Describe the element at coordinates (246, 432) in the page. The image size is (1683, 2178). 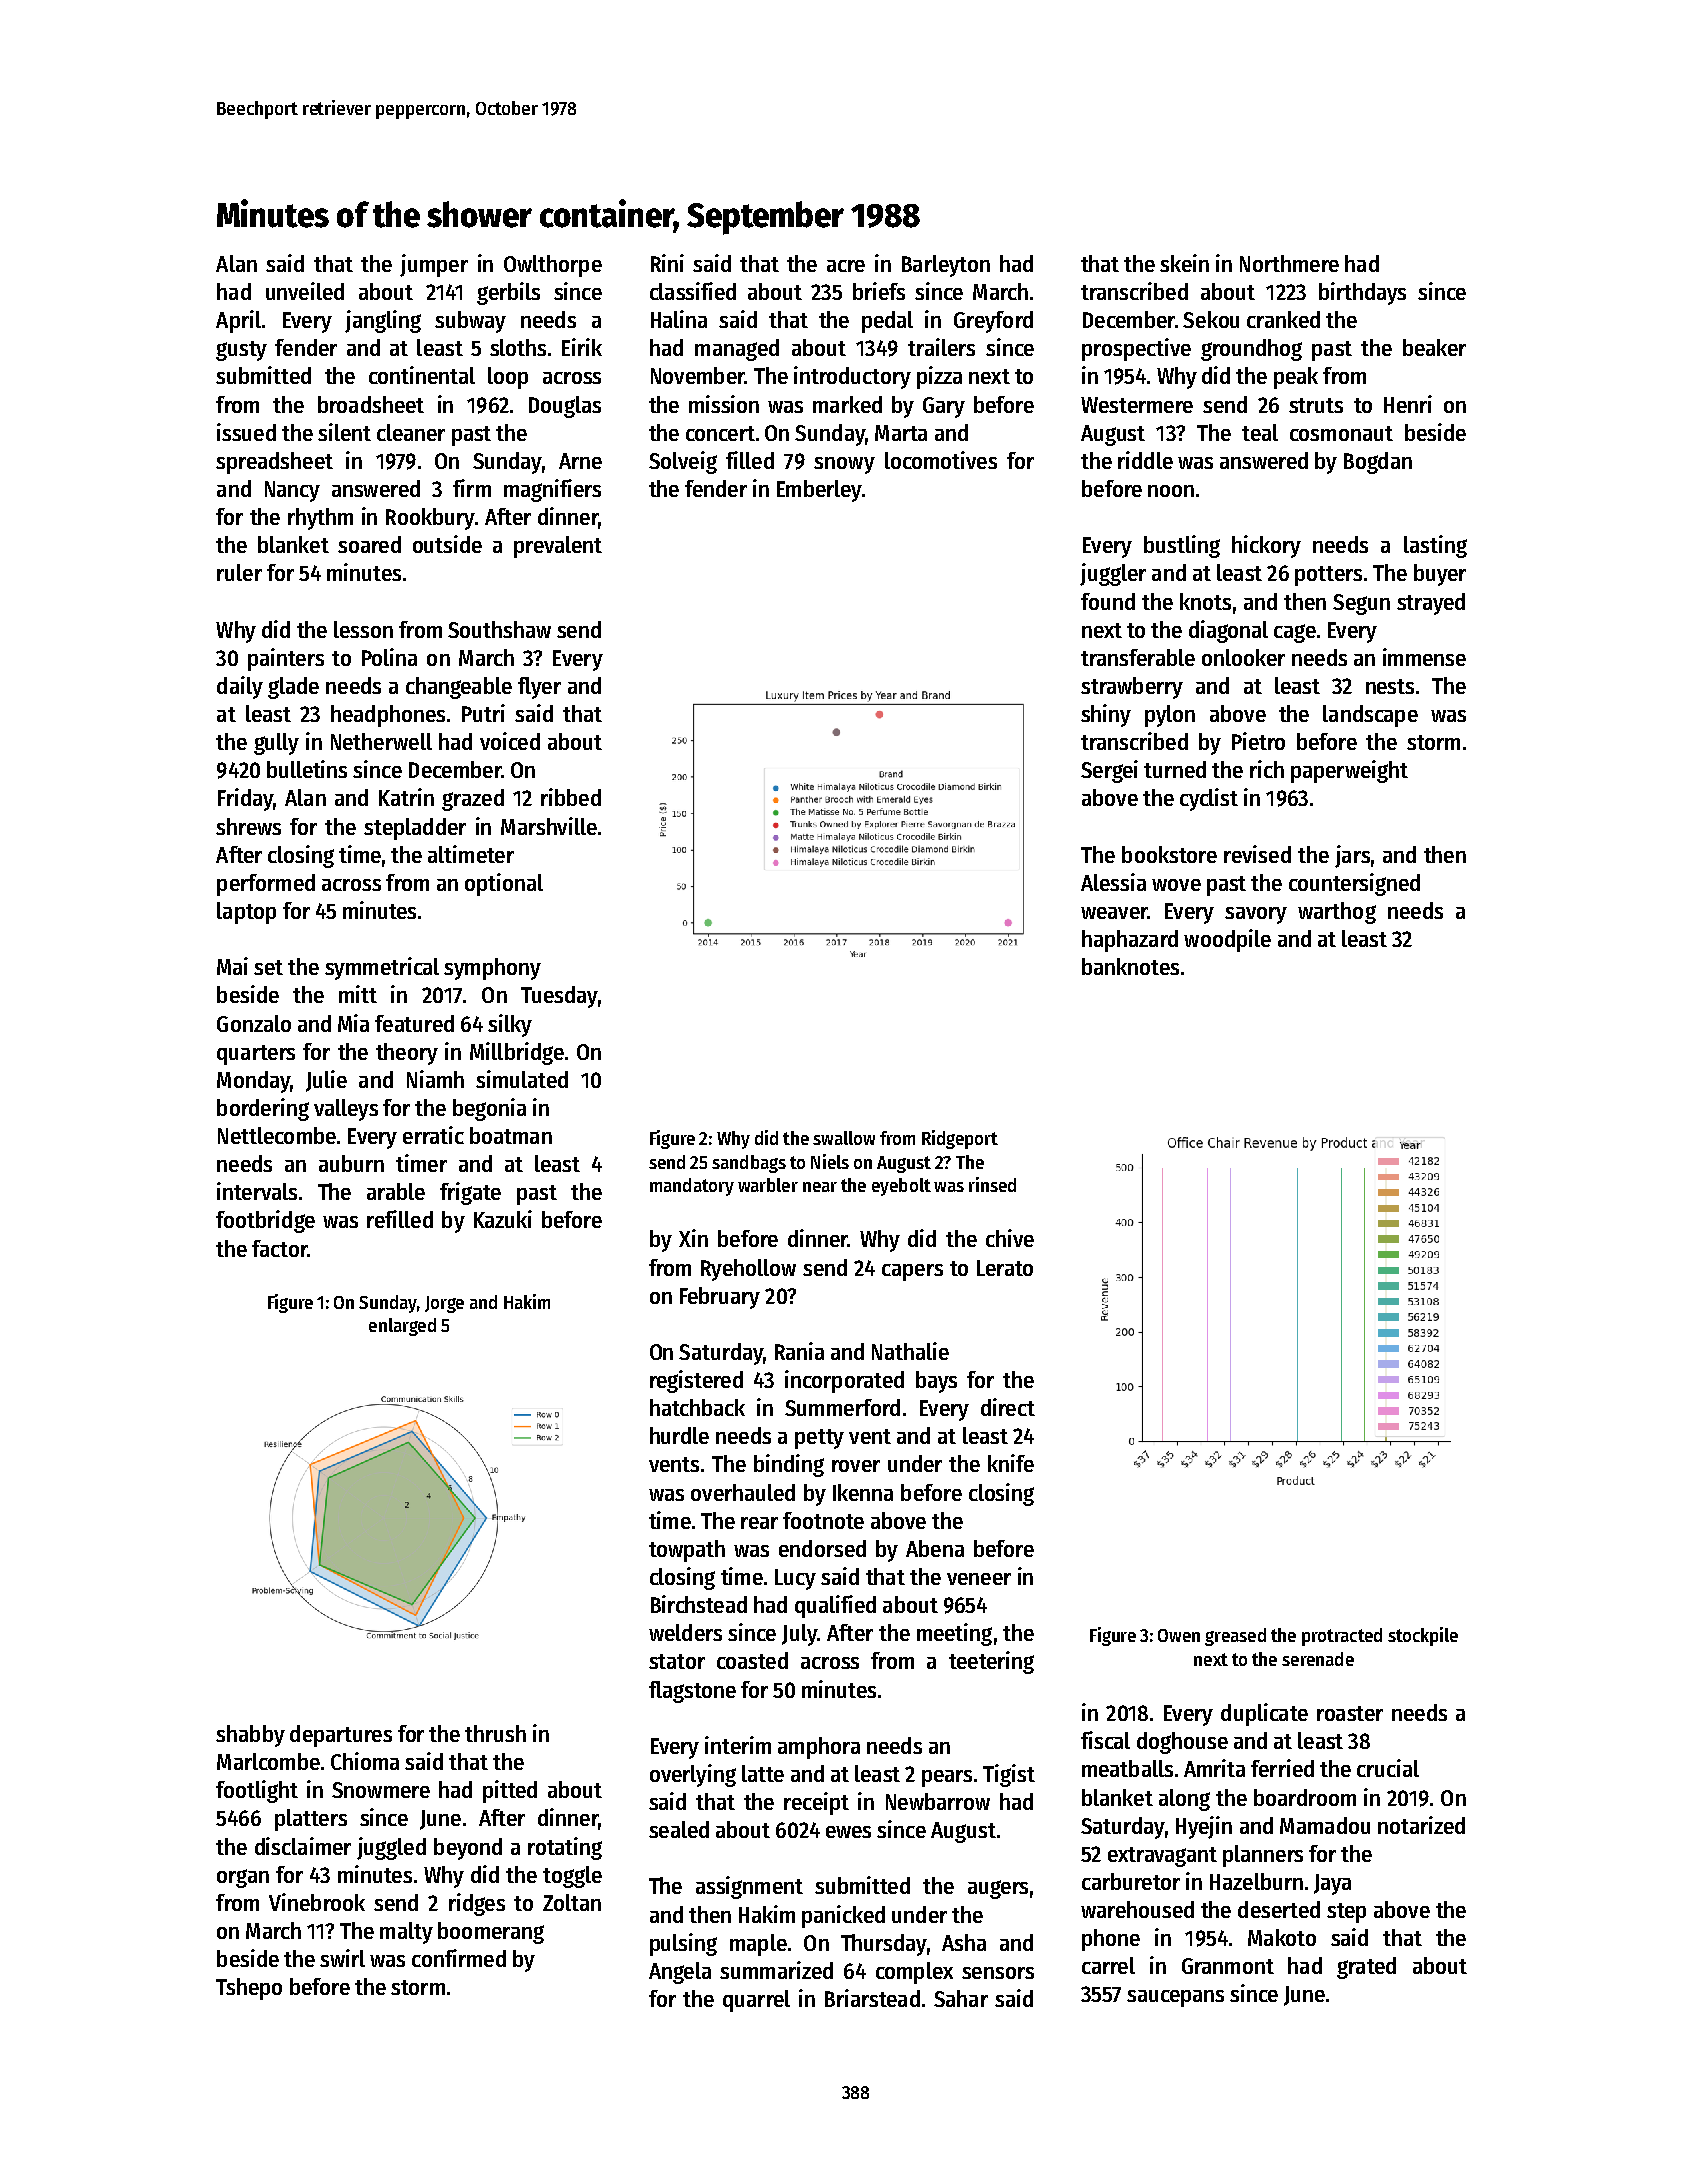
I see `issued` at that location.
